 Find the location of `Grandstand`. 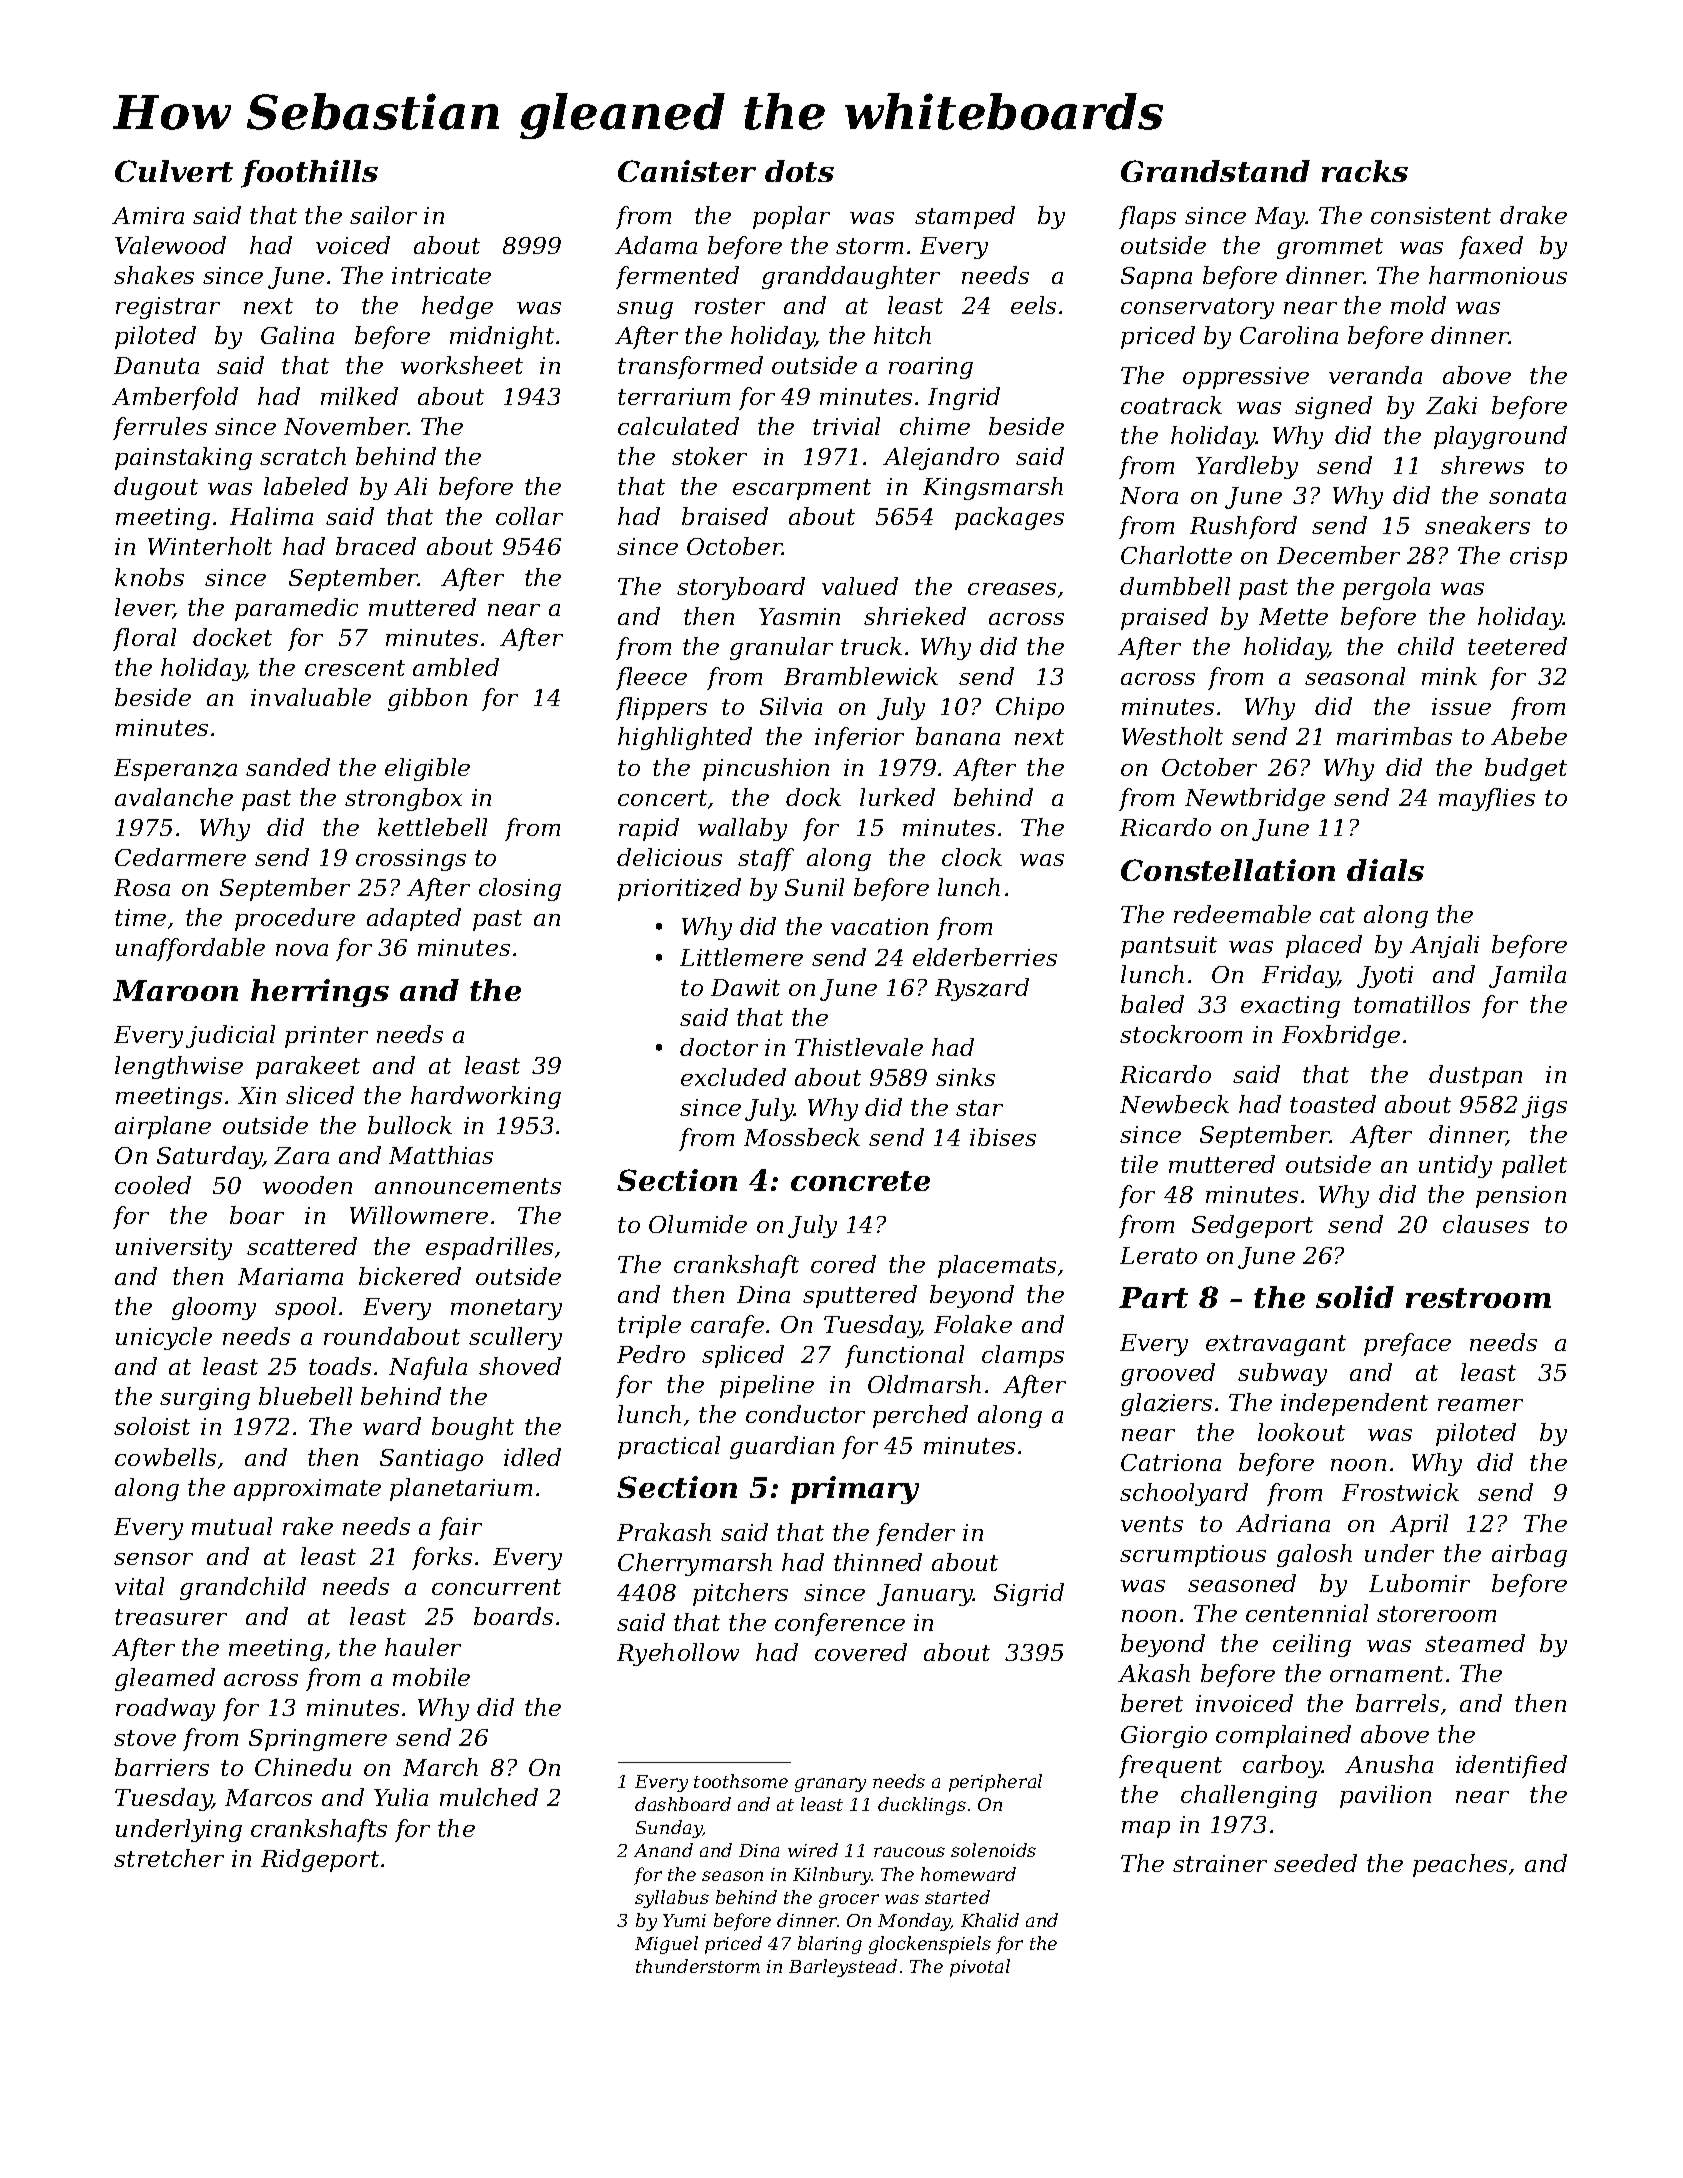

Grandstand is located at coordinates (1215, 171).
